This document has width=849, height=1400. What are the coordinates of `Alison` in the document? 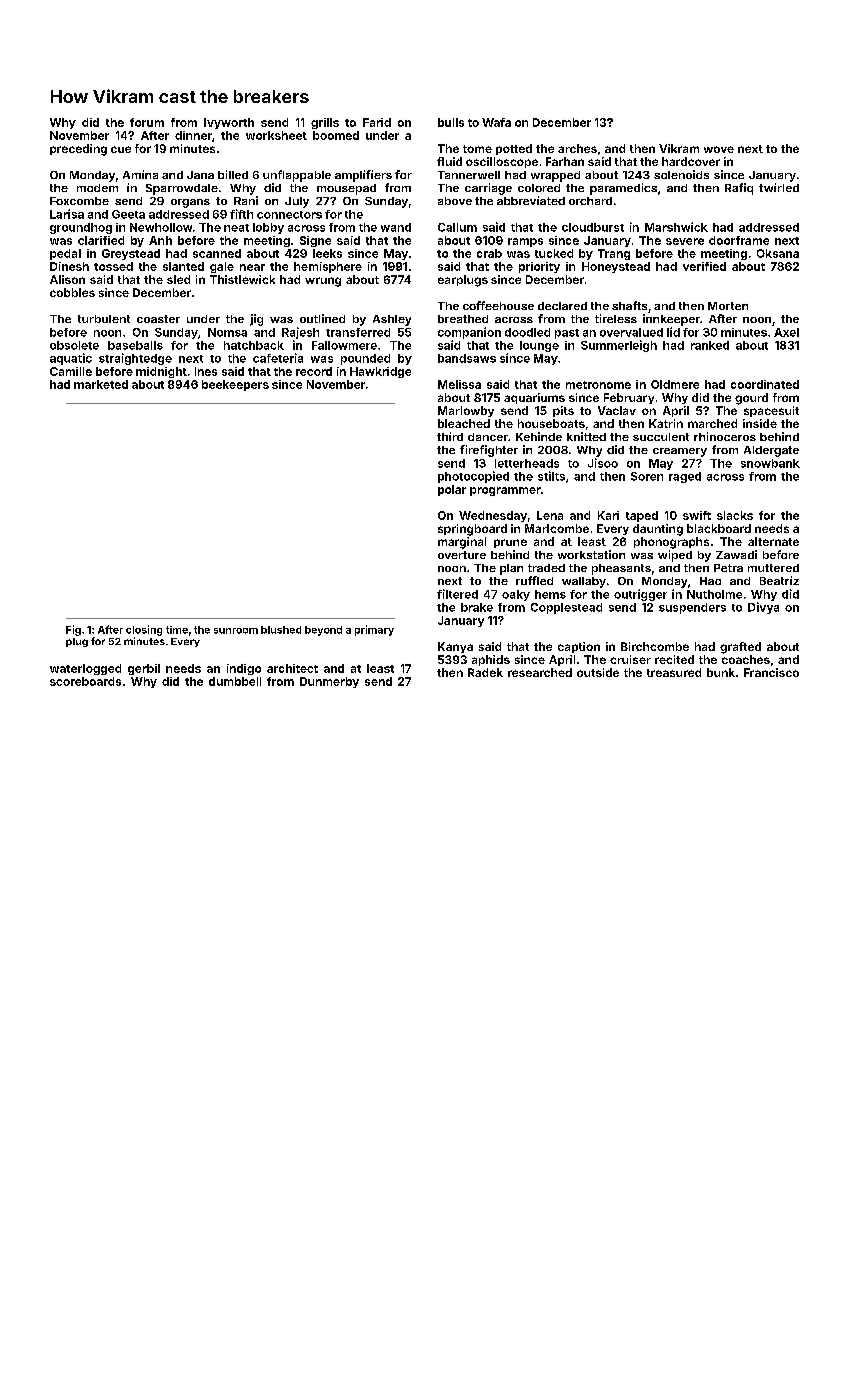 It's located at (67, 279).
